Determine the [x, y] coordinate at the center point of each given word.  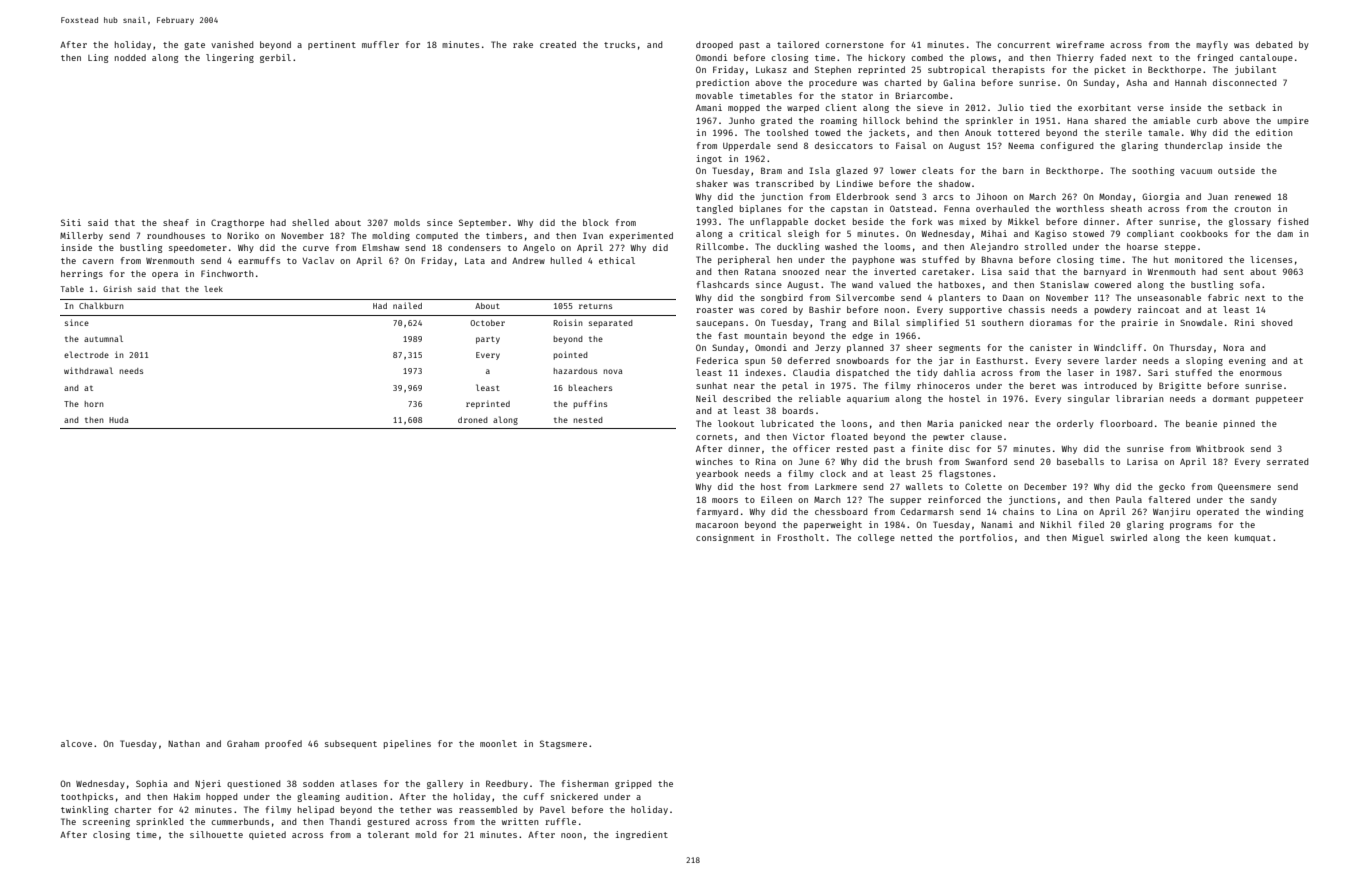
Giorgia [1160, 197]
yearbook [717, 474]
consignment [725, 538]
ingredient [642, 835]
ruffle [560, 821]
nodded [130, 57]
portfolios [986, 538]
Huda [118, 420]
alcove [76, 743]
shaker [712, 183]
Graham [243, 743]
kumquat [1253, 538]
